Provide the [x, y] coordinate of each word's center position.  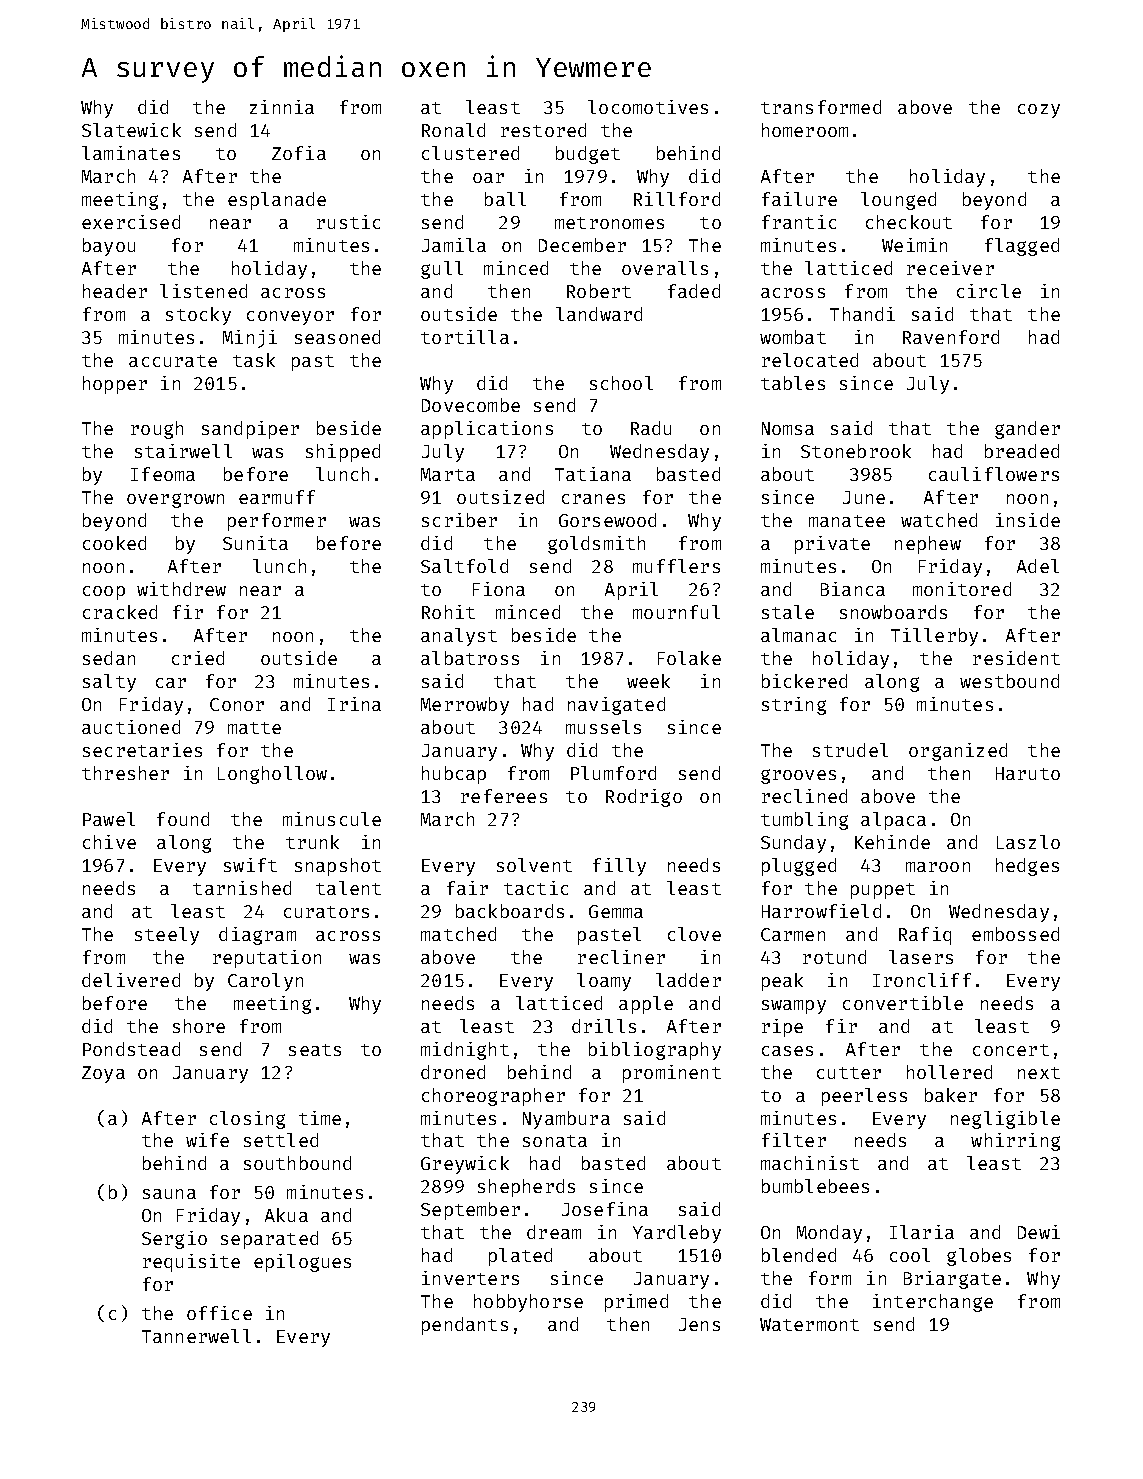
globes [979, 1257]
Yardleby [677, 1234]
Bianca [853, 589]
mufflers [676, 566]
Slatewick [131, 130]
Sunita [255, 543]
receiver [950, 268]
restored [543, 130]
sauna [169, 1194]
